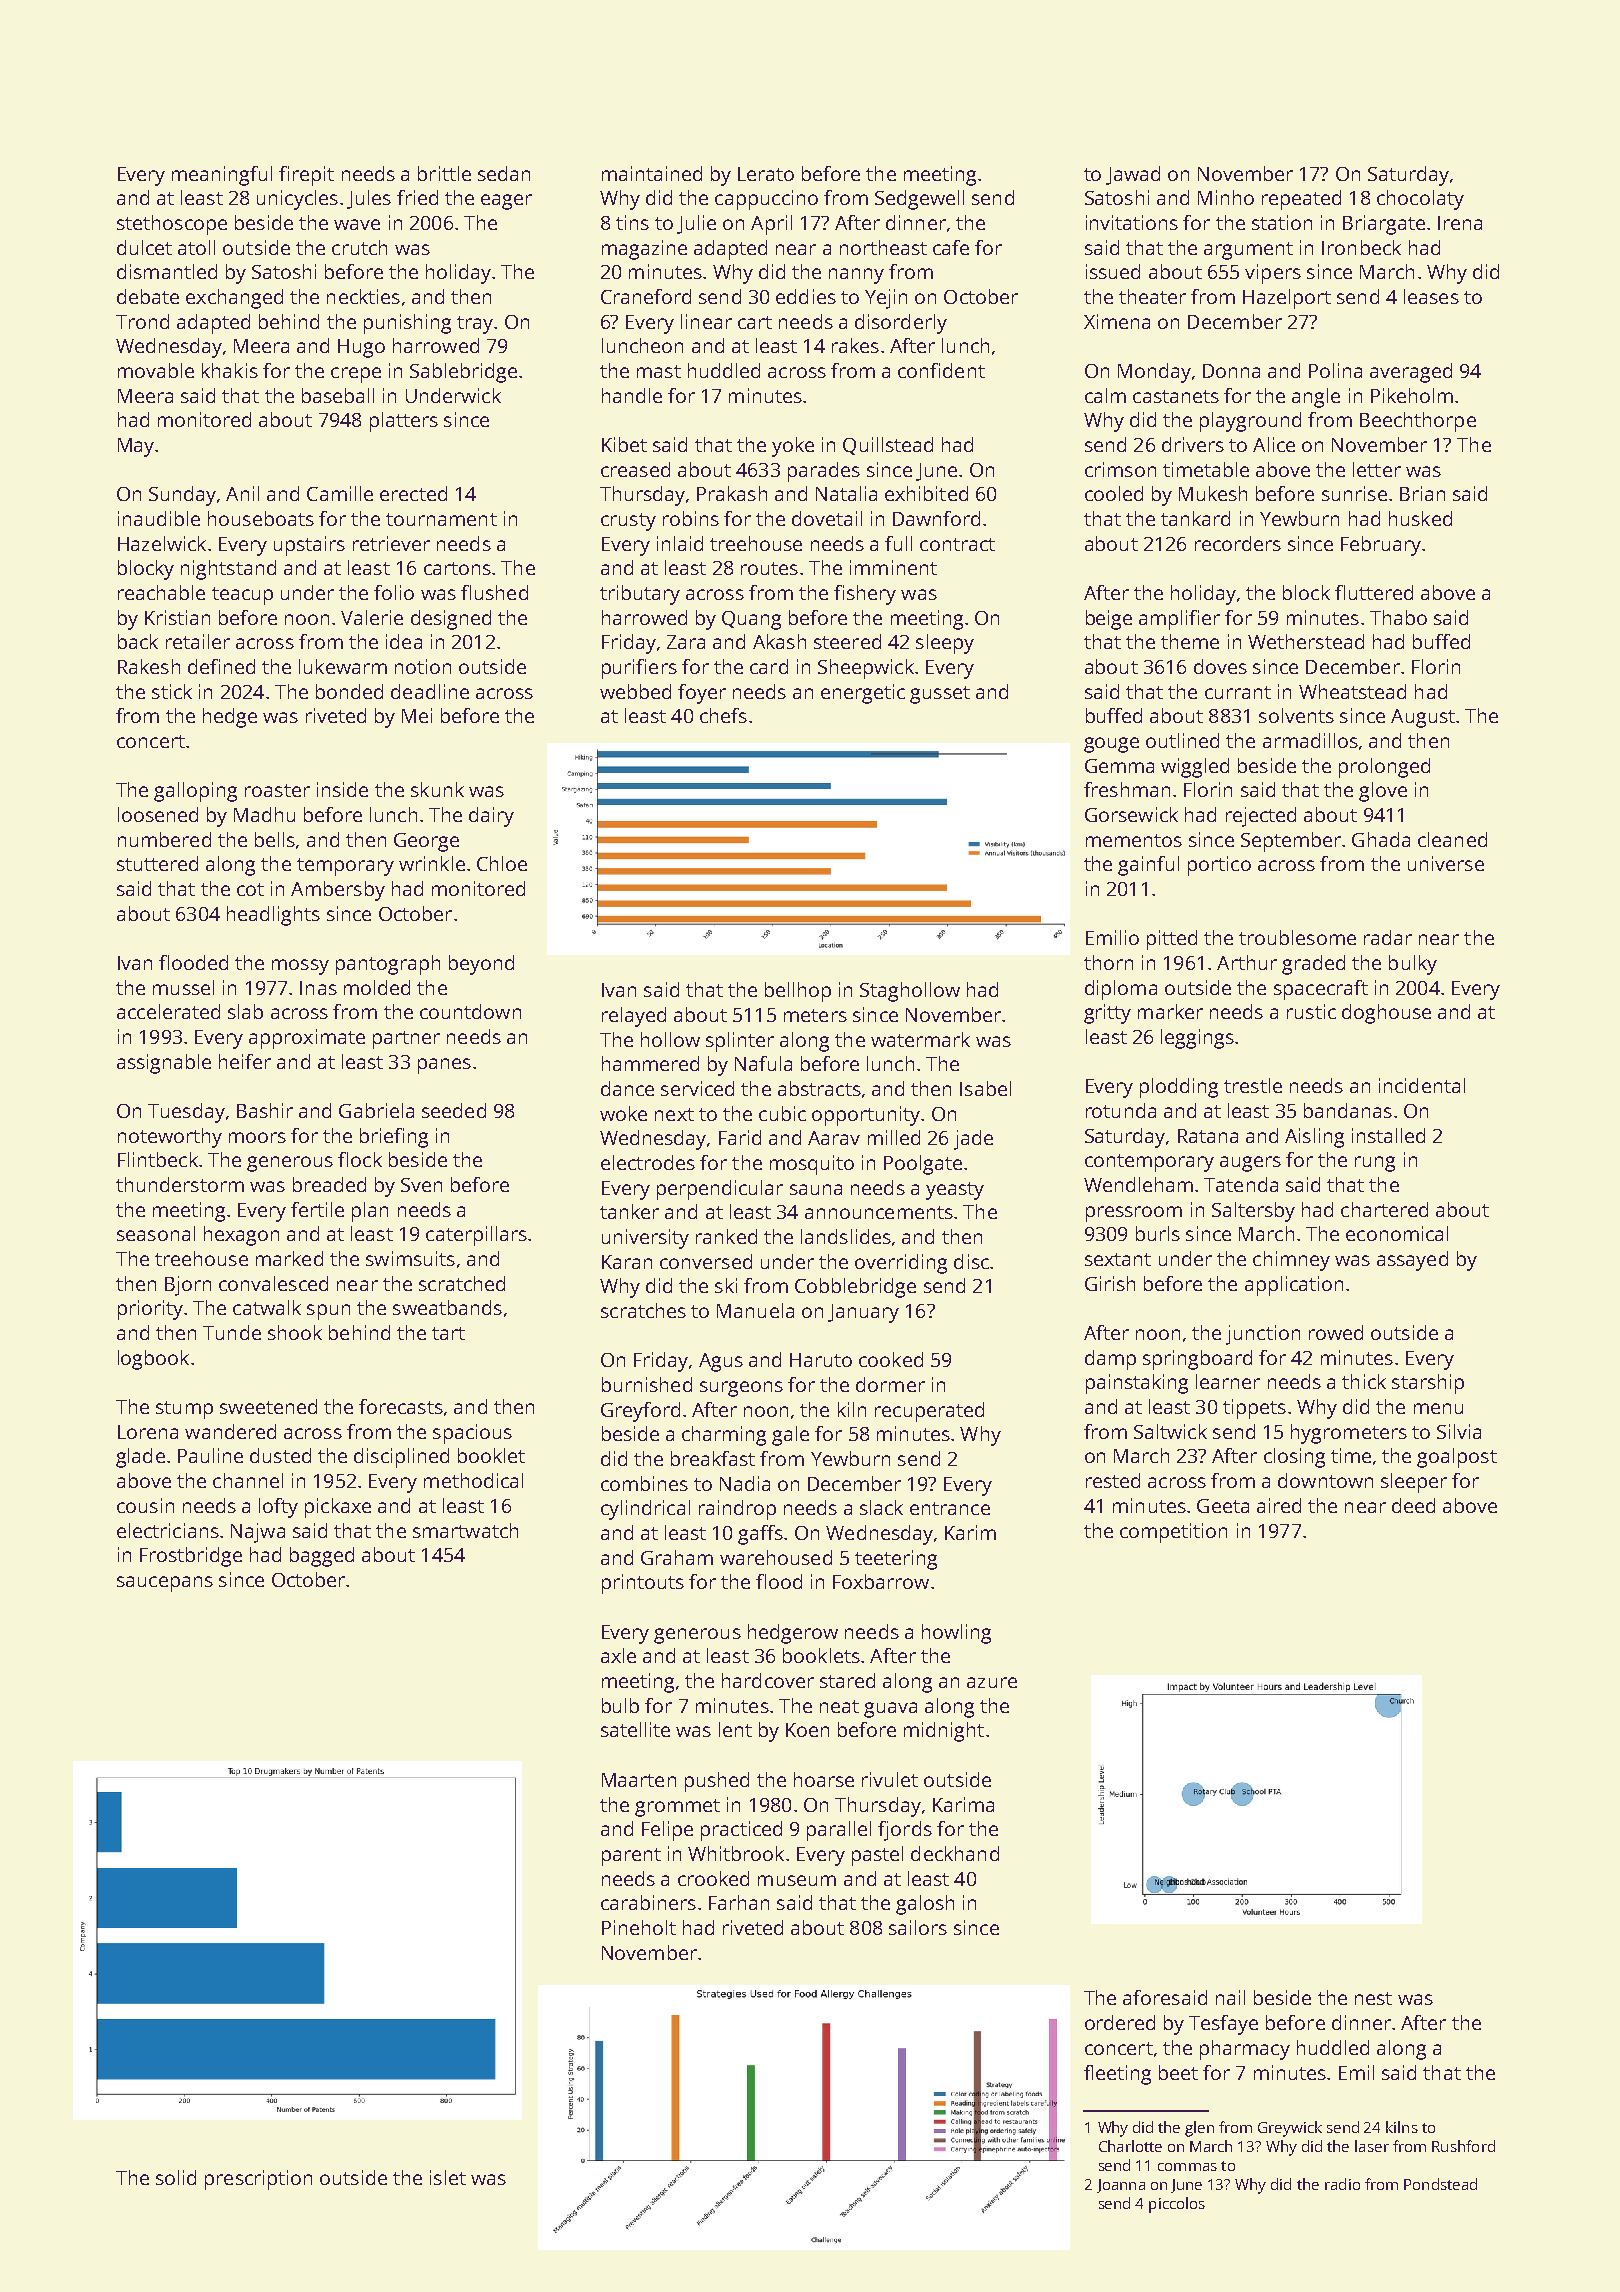 Image resolution: width=1620 pixels, height=2292 pixels. Describe the element at coordinates (176, 2177) in the screenshot. I see `solid` at that location.
